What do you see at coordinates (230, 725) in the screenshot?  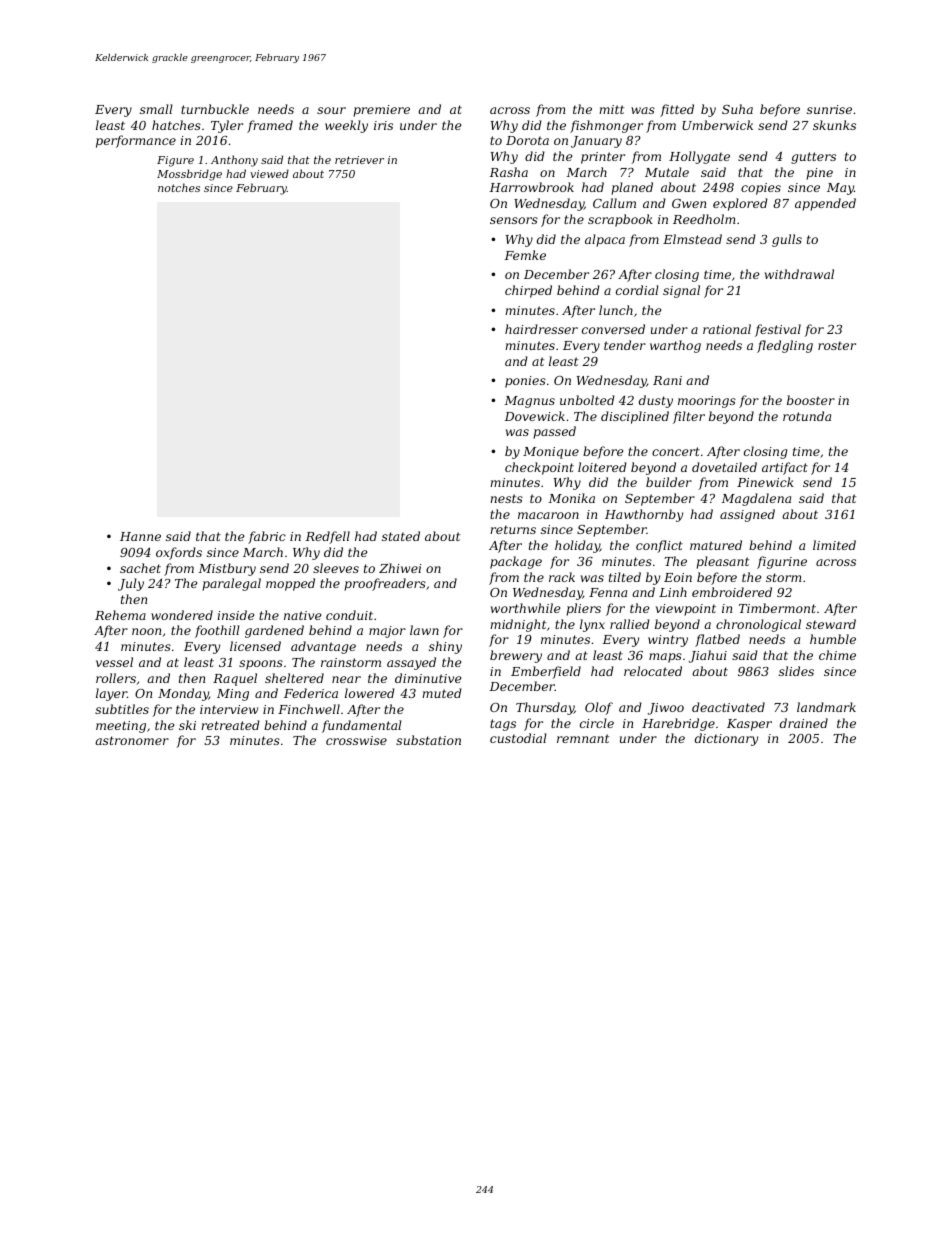 I see `retreated` at bounding box center [230, 725].
